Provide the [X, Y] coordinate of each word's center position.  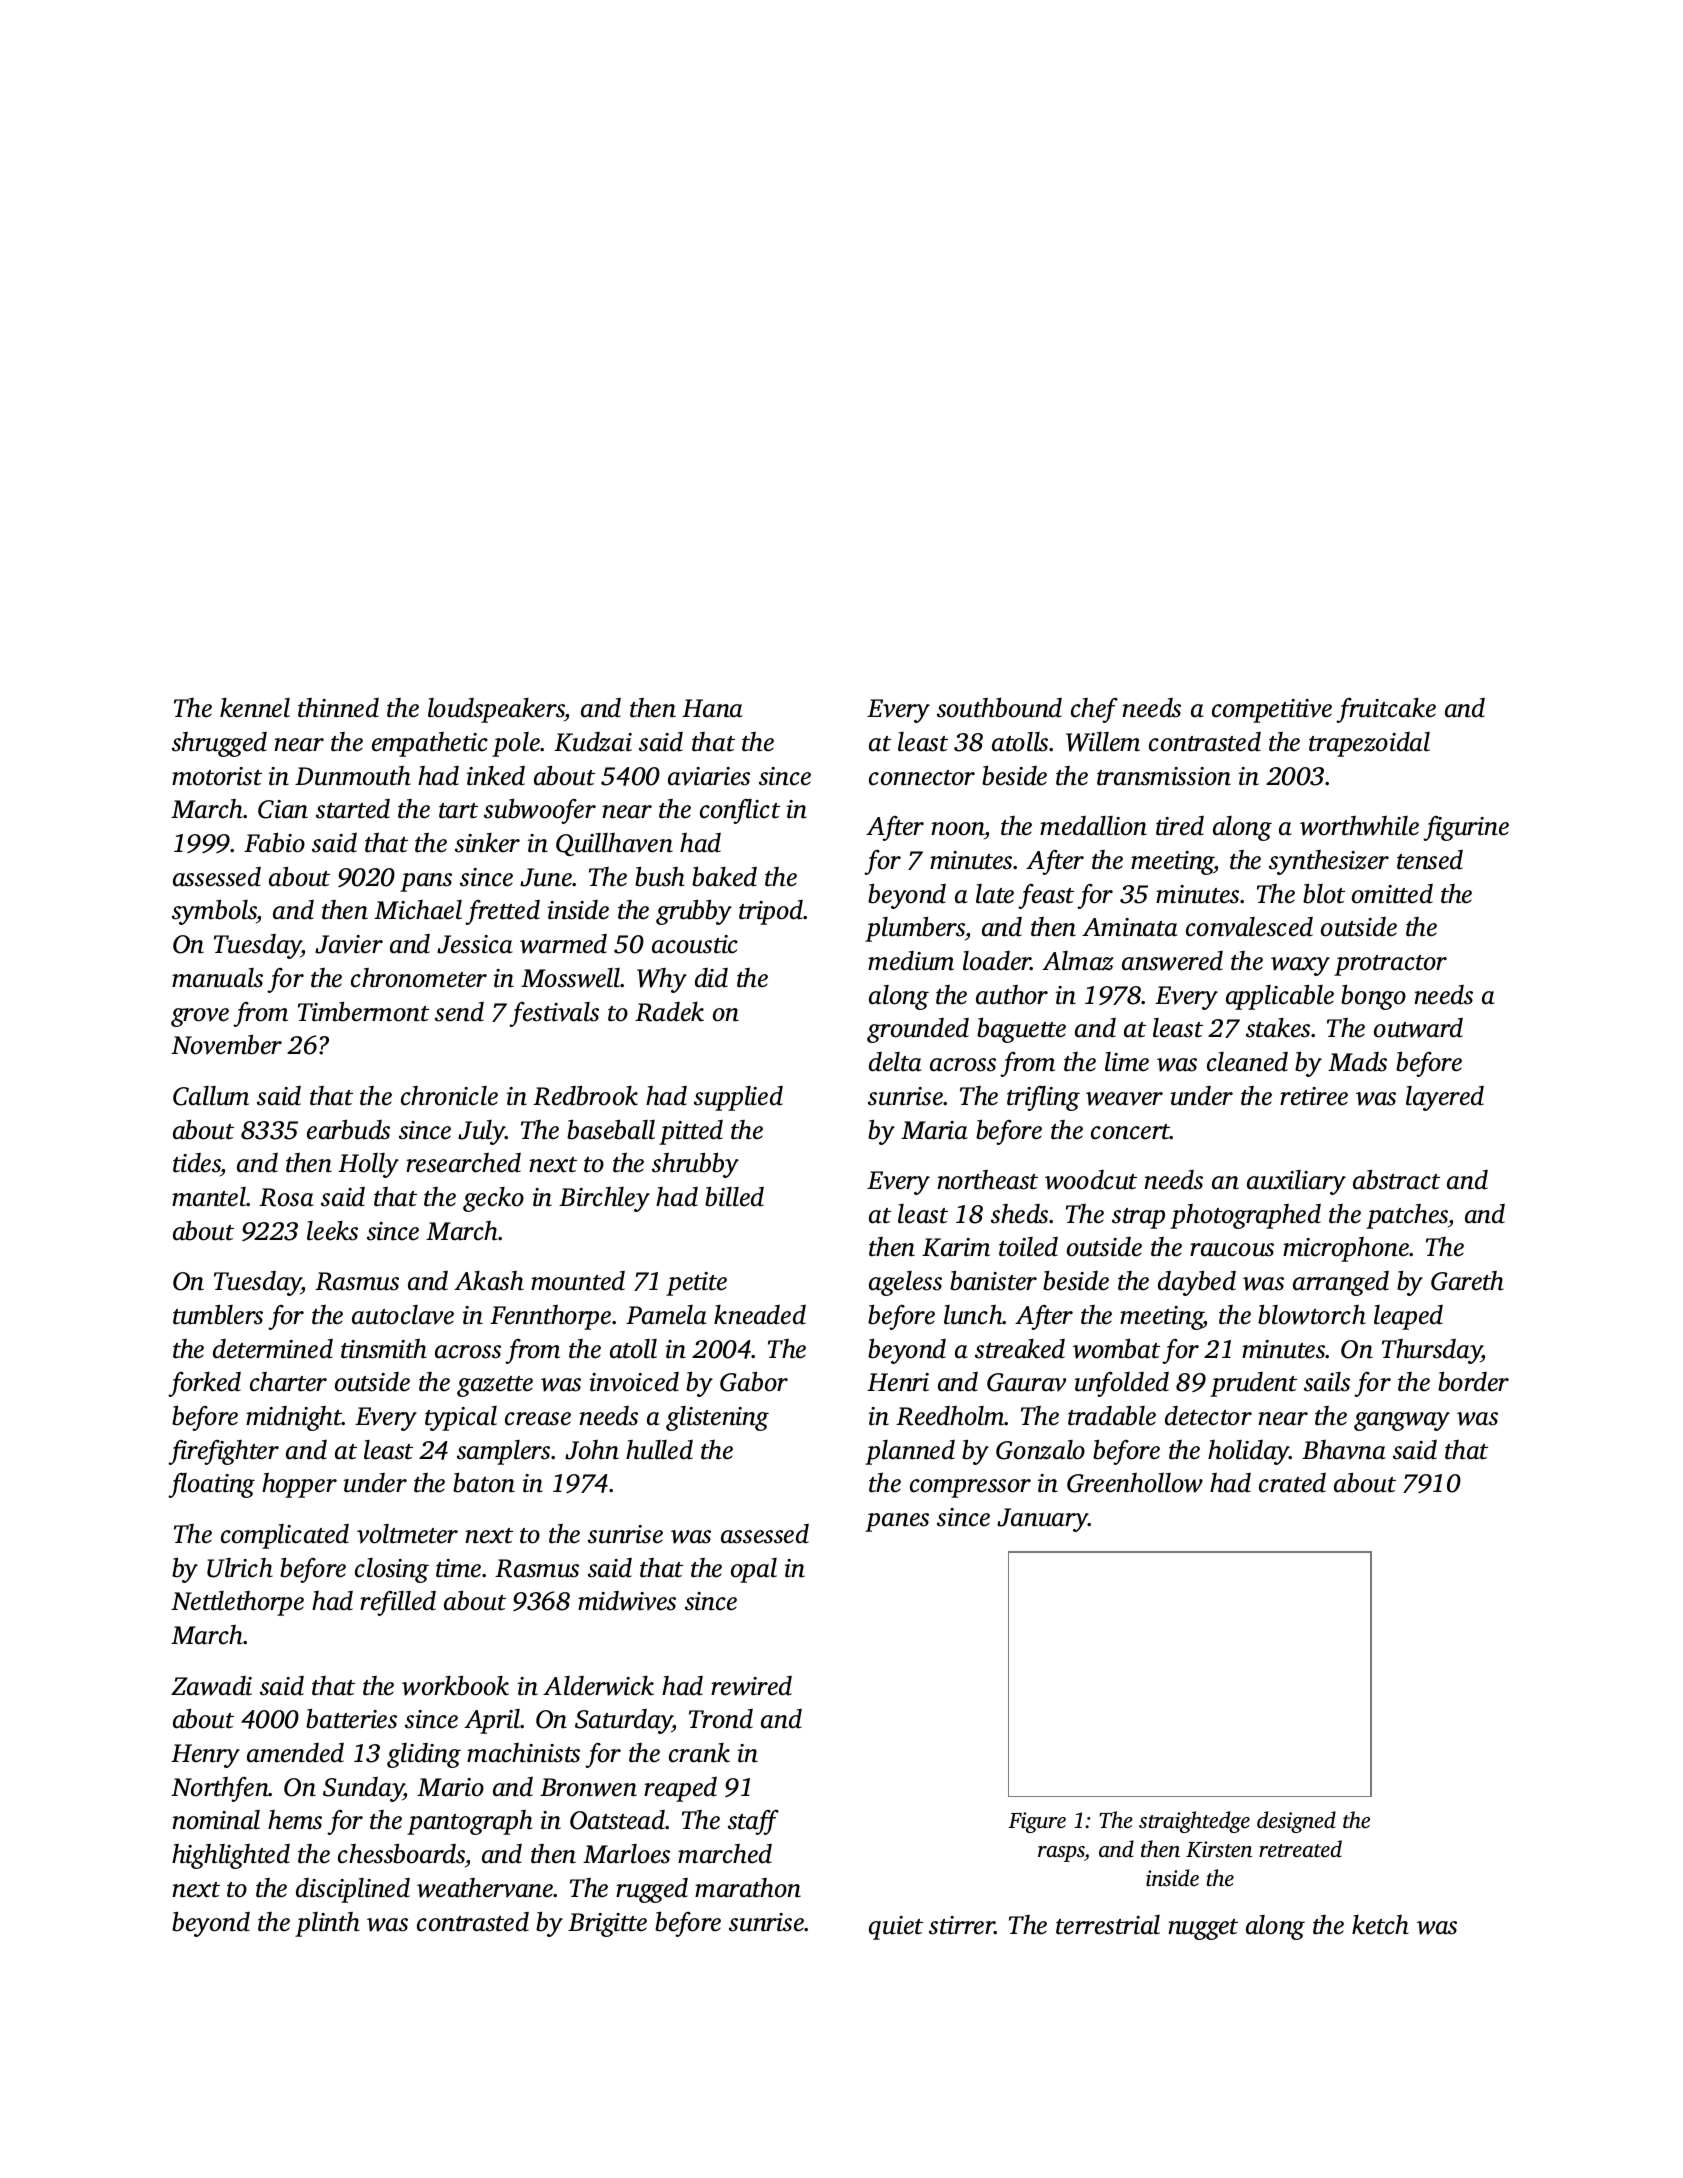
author [1012, 995]
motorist [217, 776]
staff [753, 1822]
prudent [1253, 1384]
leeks [332, 1231]
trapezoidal [1369, 744]
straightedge [1194, 1822]
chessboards [401, 1854]
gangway [1402, 1421]
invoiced [634, 1382]
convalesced [1249, 927]
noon [958, 830]
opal [754, 1570]
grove [200, 1017]
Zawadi [211, 1686]
